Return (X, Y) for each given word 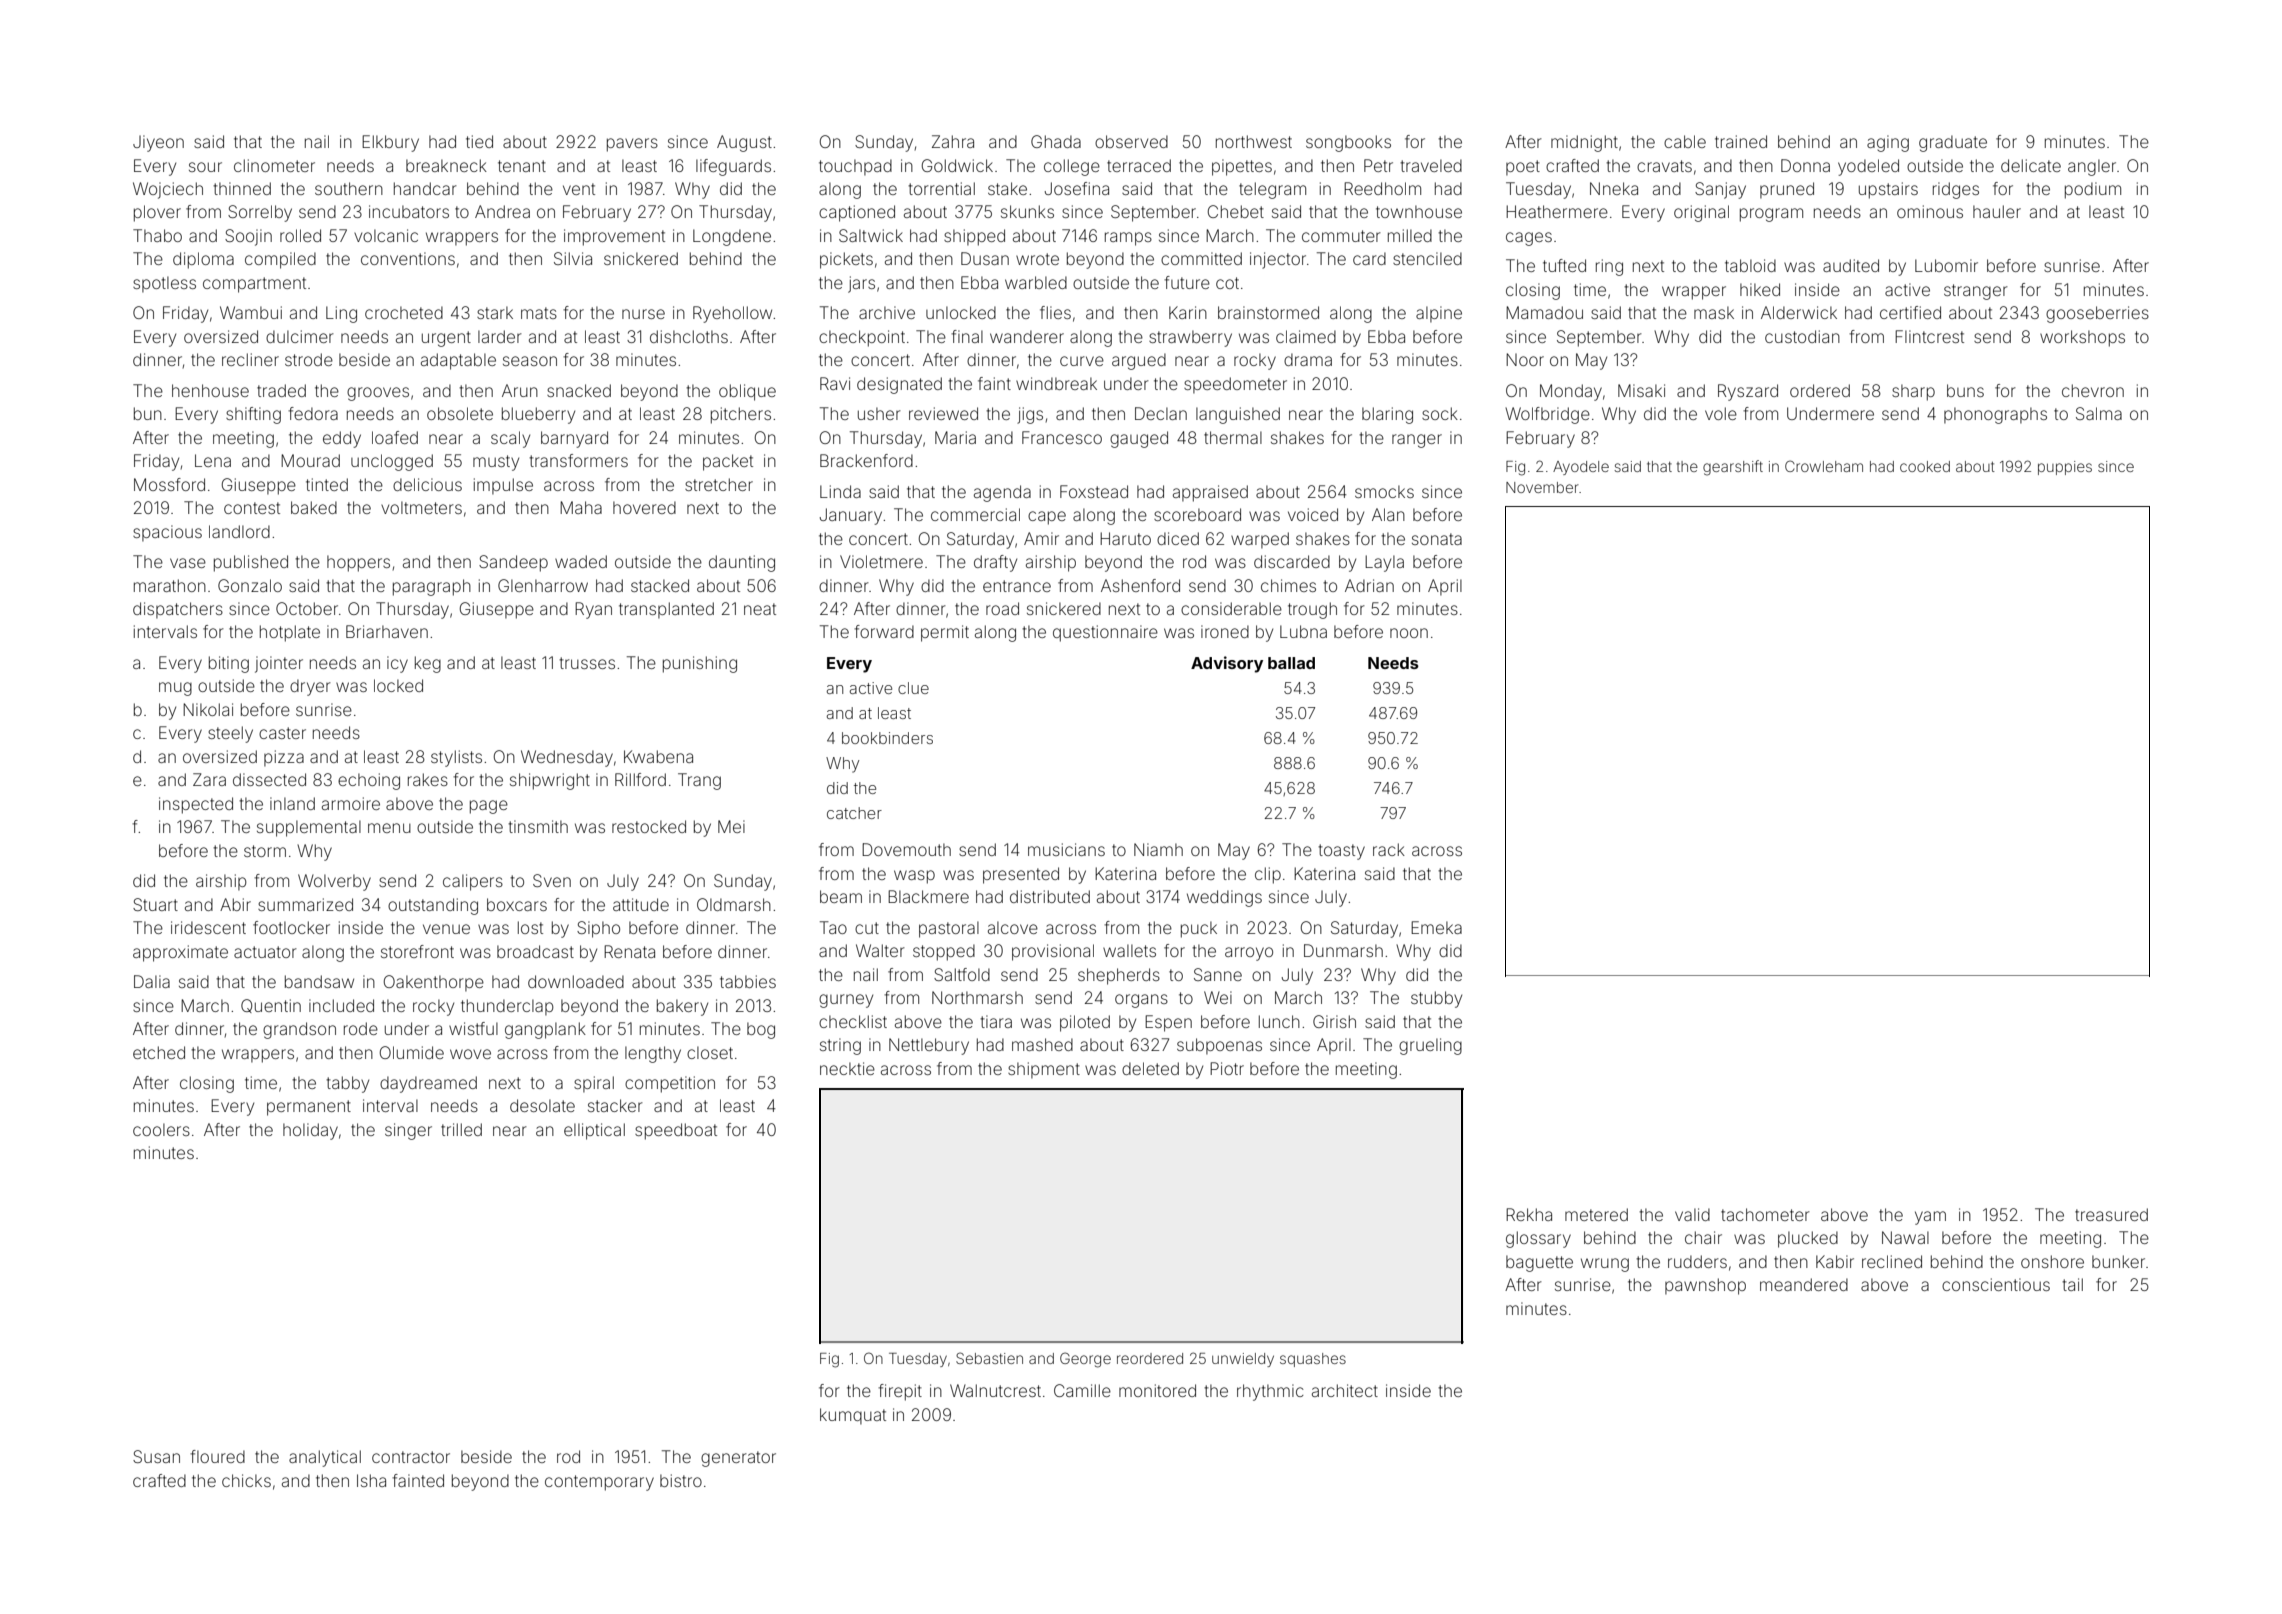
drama (1308, 359)
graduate (1953, 143)
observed (1131, 141)
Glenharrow (543, 585)
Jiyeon (158, 143)
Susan (156, 1456)
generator (738, 1459)
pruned (1787, 190)
